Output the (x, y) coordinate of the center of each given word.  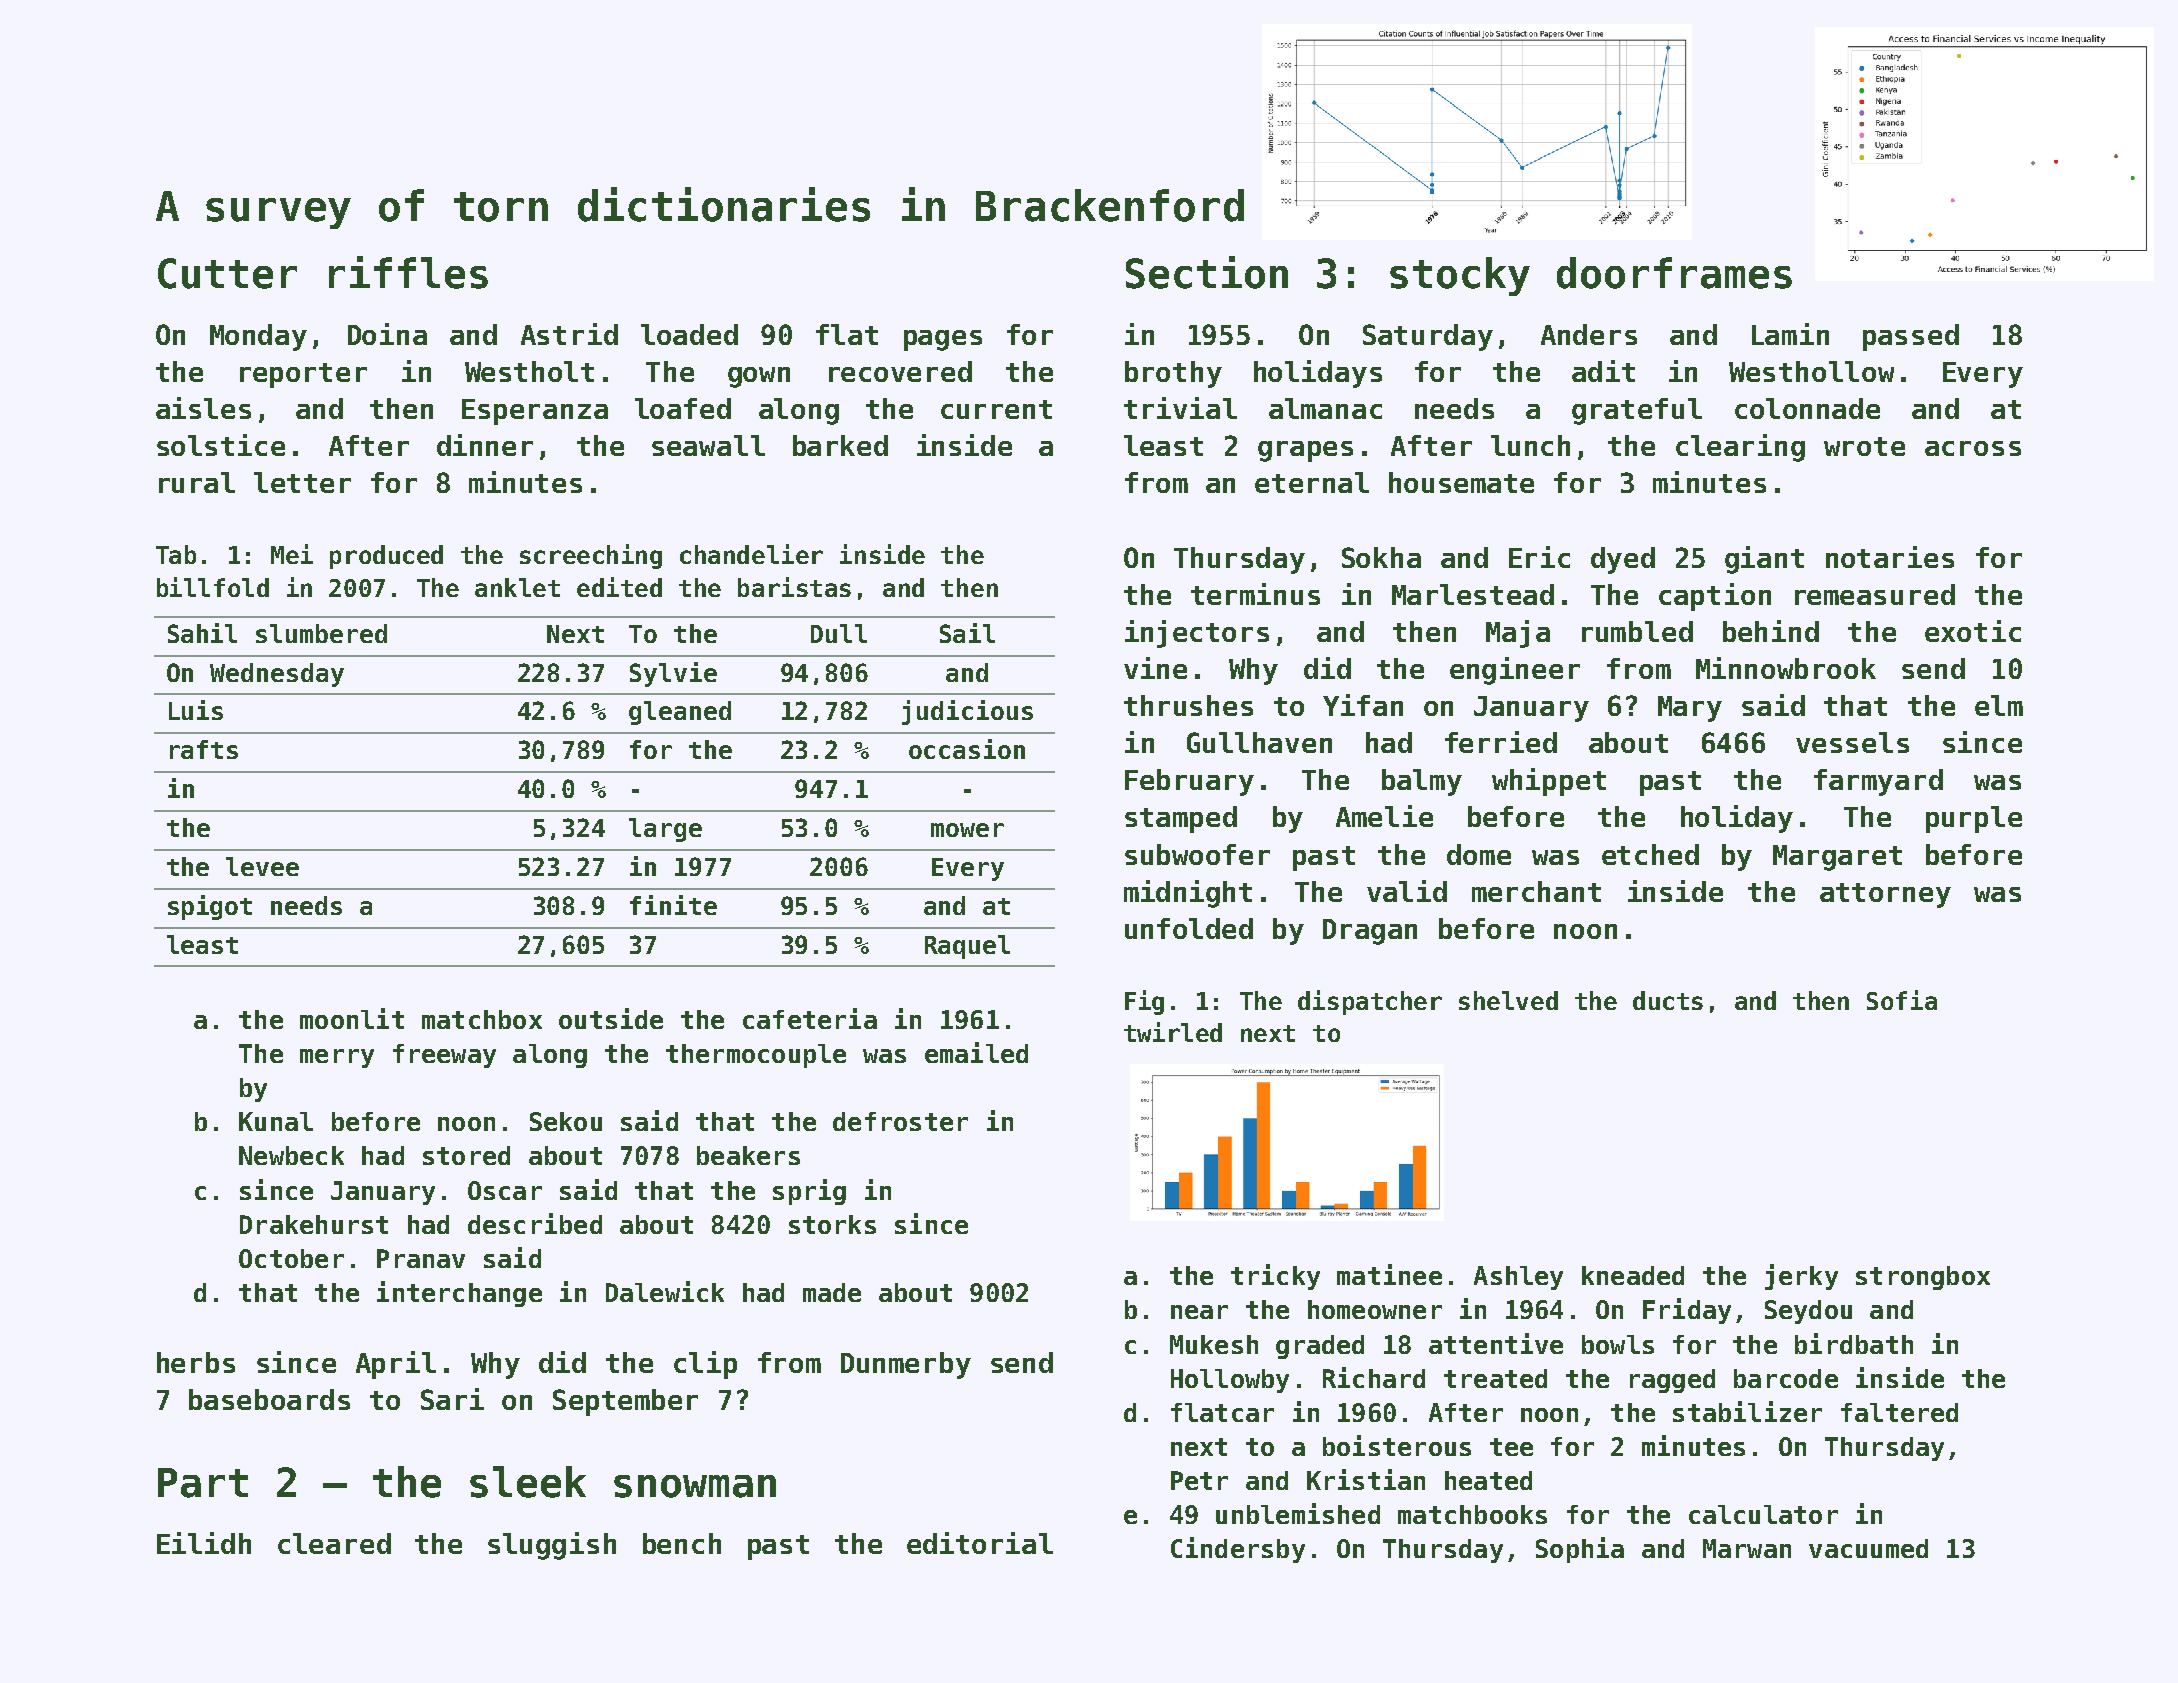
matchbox (482, 1019)
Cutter (227, 273)
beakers (748, 1155)
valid (1407, 891)
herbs (196, 1362)
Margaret (1837, 858)
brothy (1173, 374)
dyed (1623, 560)
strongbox (1923, 1278)
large (665, 830)
